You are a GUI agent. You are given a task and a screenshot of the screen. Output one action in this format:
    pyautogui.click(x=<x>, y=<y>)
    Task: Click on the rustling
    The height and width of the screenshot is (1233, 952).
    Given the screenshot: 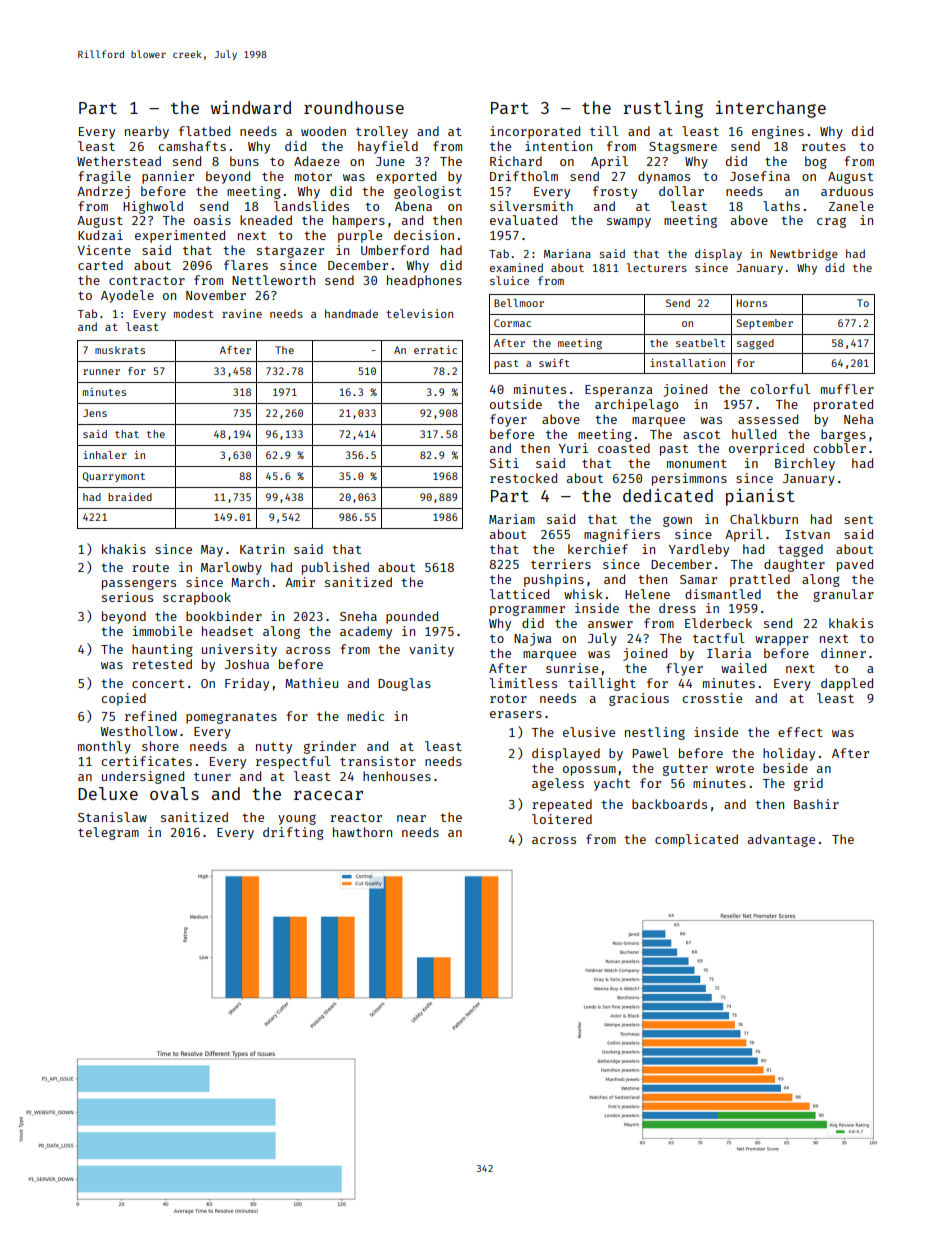 What is the action you would take?
    pyautogui.click(x=663, y=109)
